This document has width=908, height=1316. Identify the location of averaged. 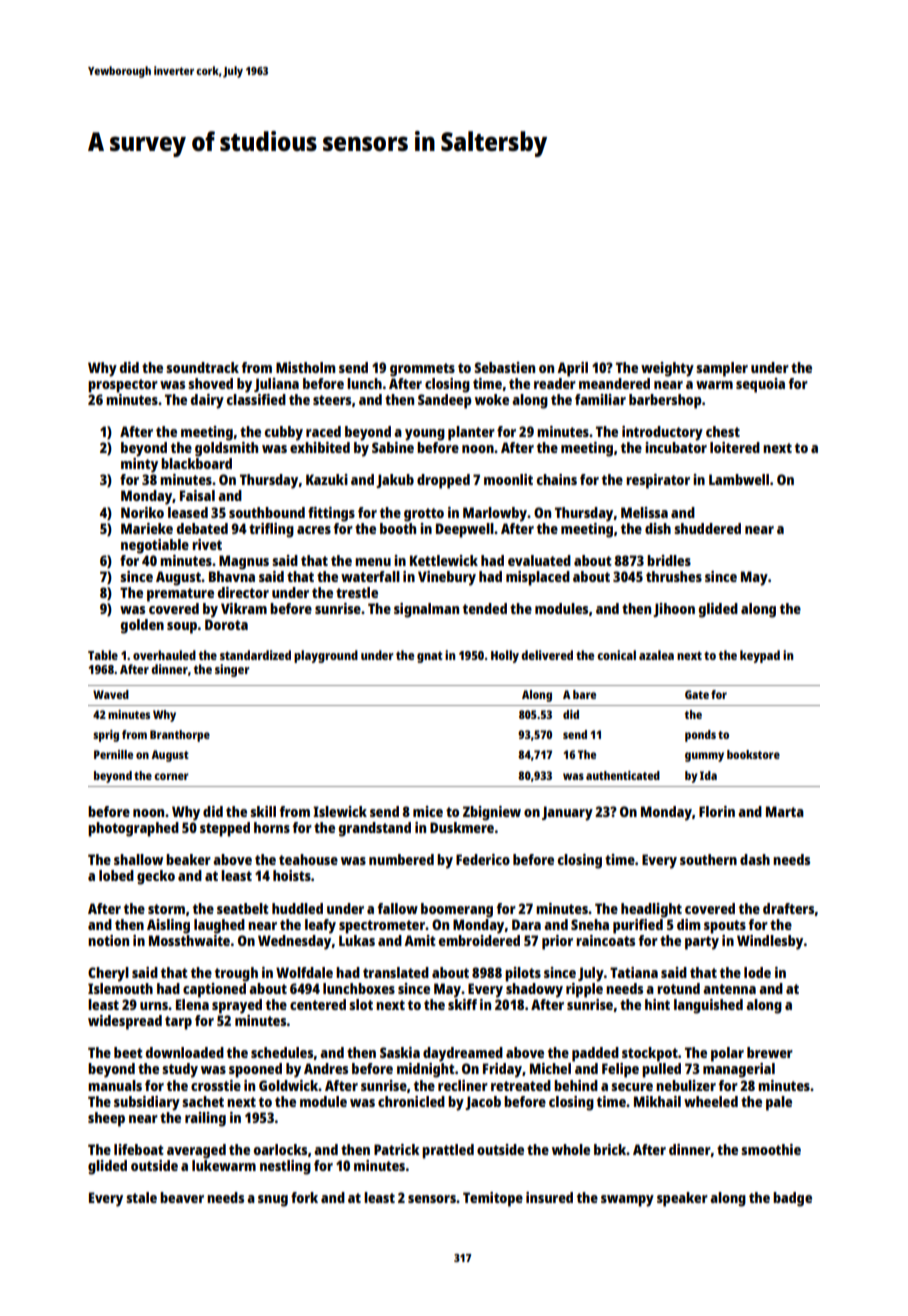
(196, 1151).
